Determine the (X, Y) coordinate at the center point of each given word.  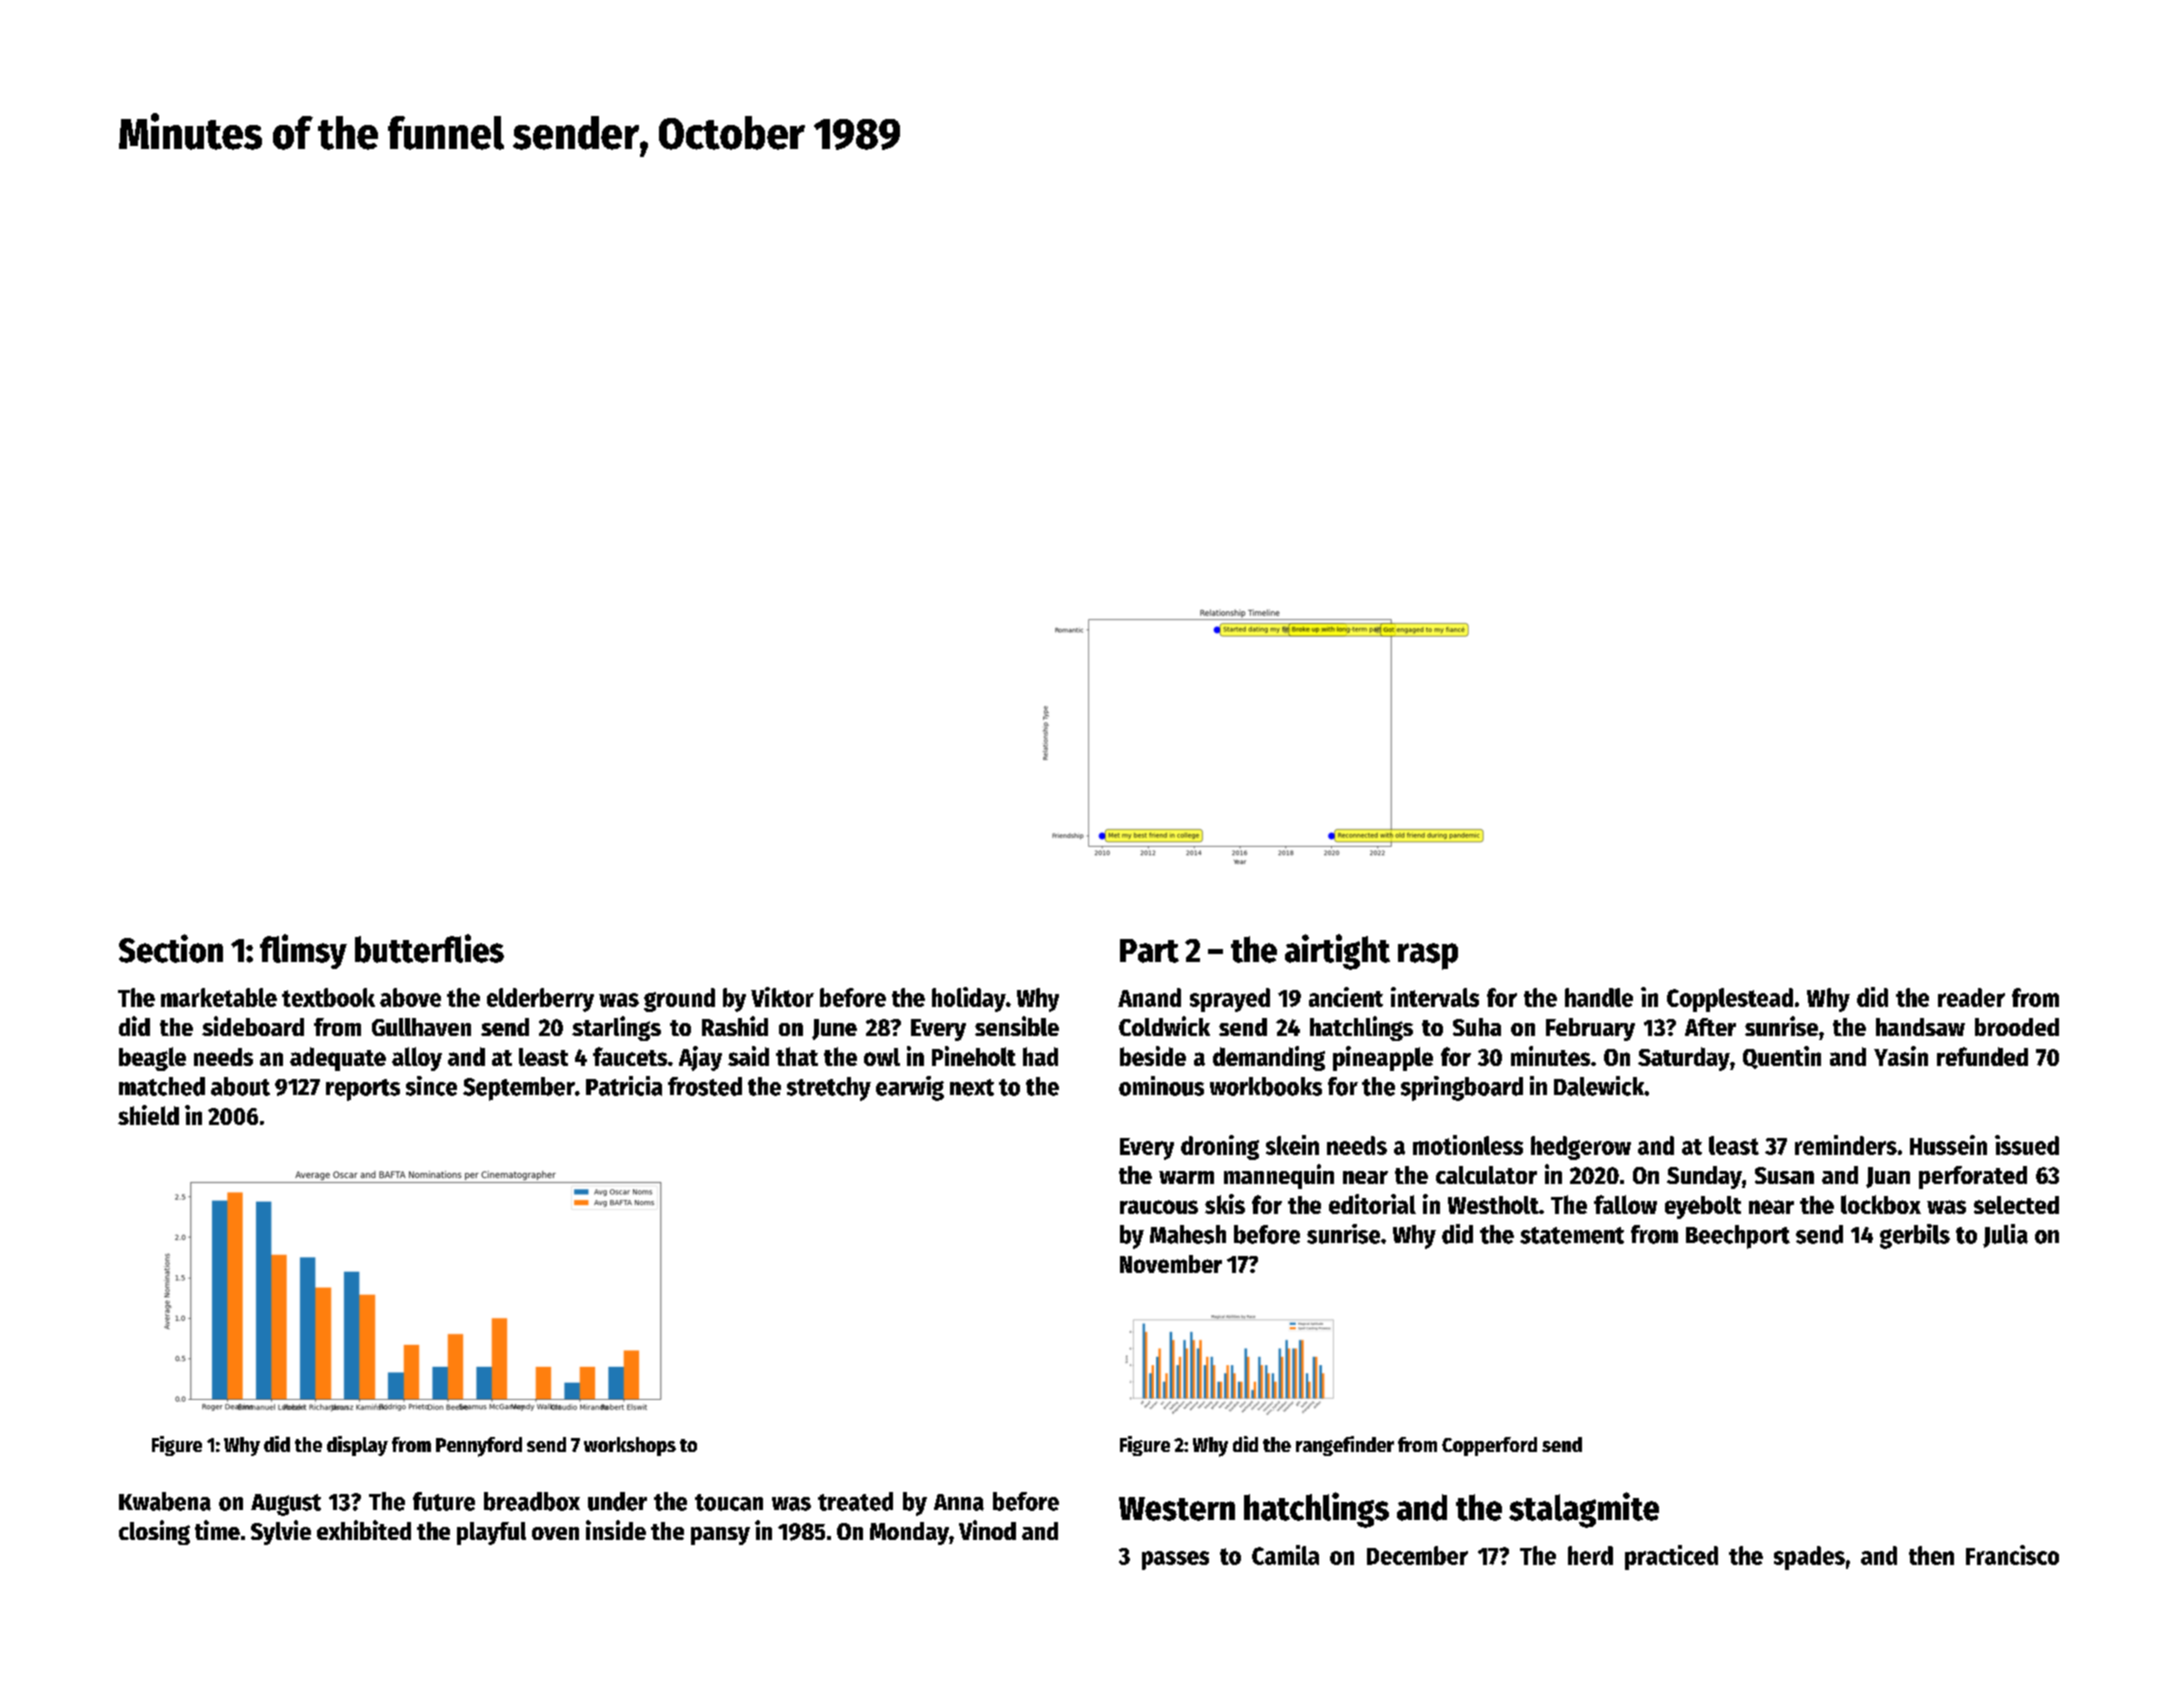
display (357, 1446)
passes (1175, 1560)
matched (162, 1086)
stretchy (829, 1089)
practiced (1671, 1557)
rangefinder (1345, 1446)
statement (1572, 1235)
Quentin (1782, 1057)
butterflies (429, 948)
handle (1599, 997)
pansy (720, 1536)
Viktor (782, 997)
